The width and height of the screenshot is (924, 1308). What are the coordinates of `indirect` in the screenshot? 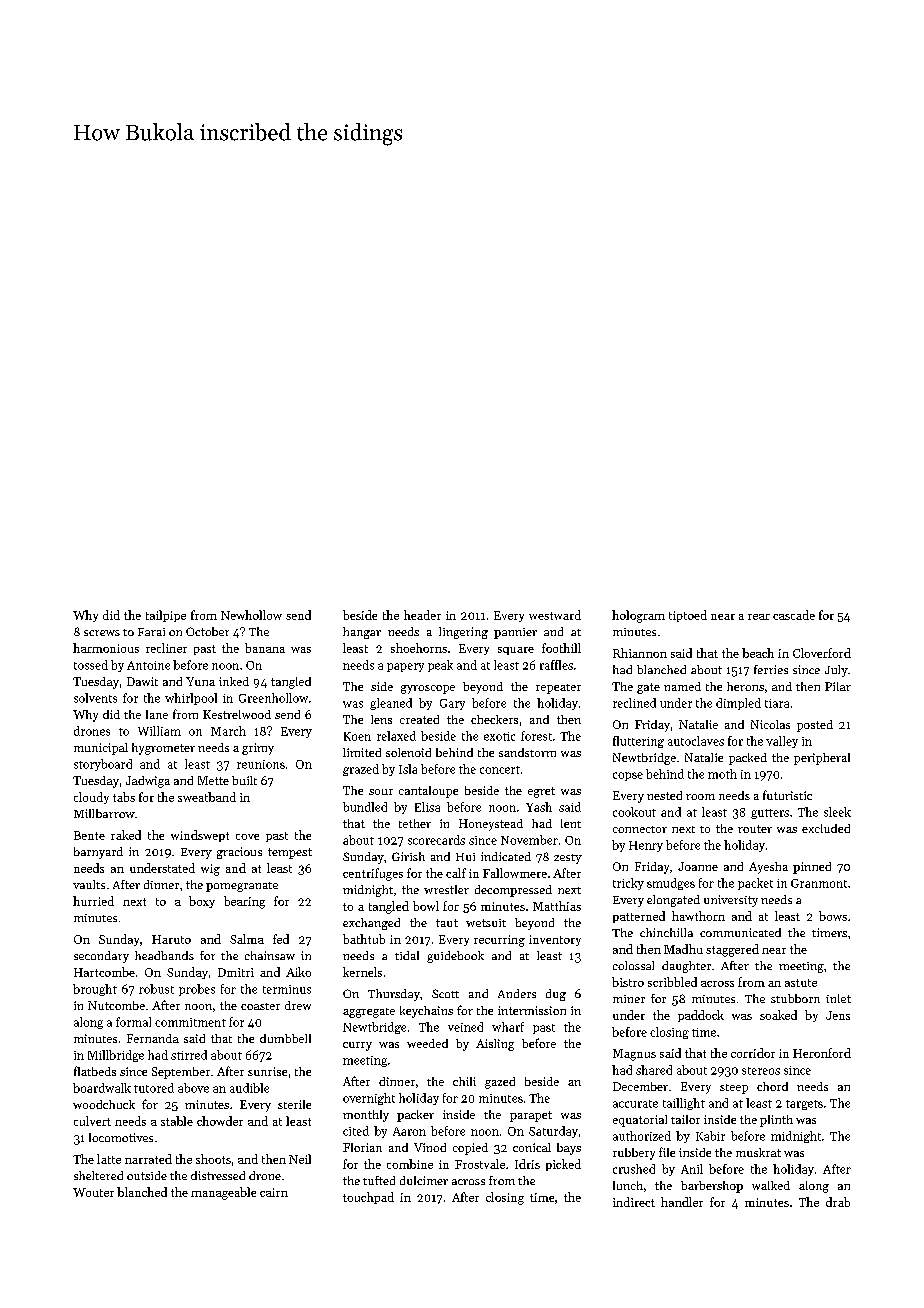 It's located at (634, 1202).
